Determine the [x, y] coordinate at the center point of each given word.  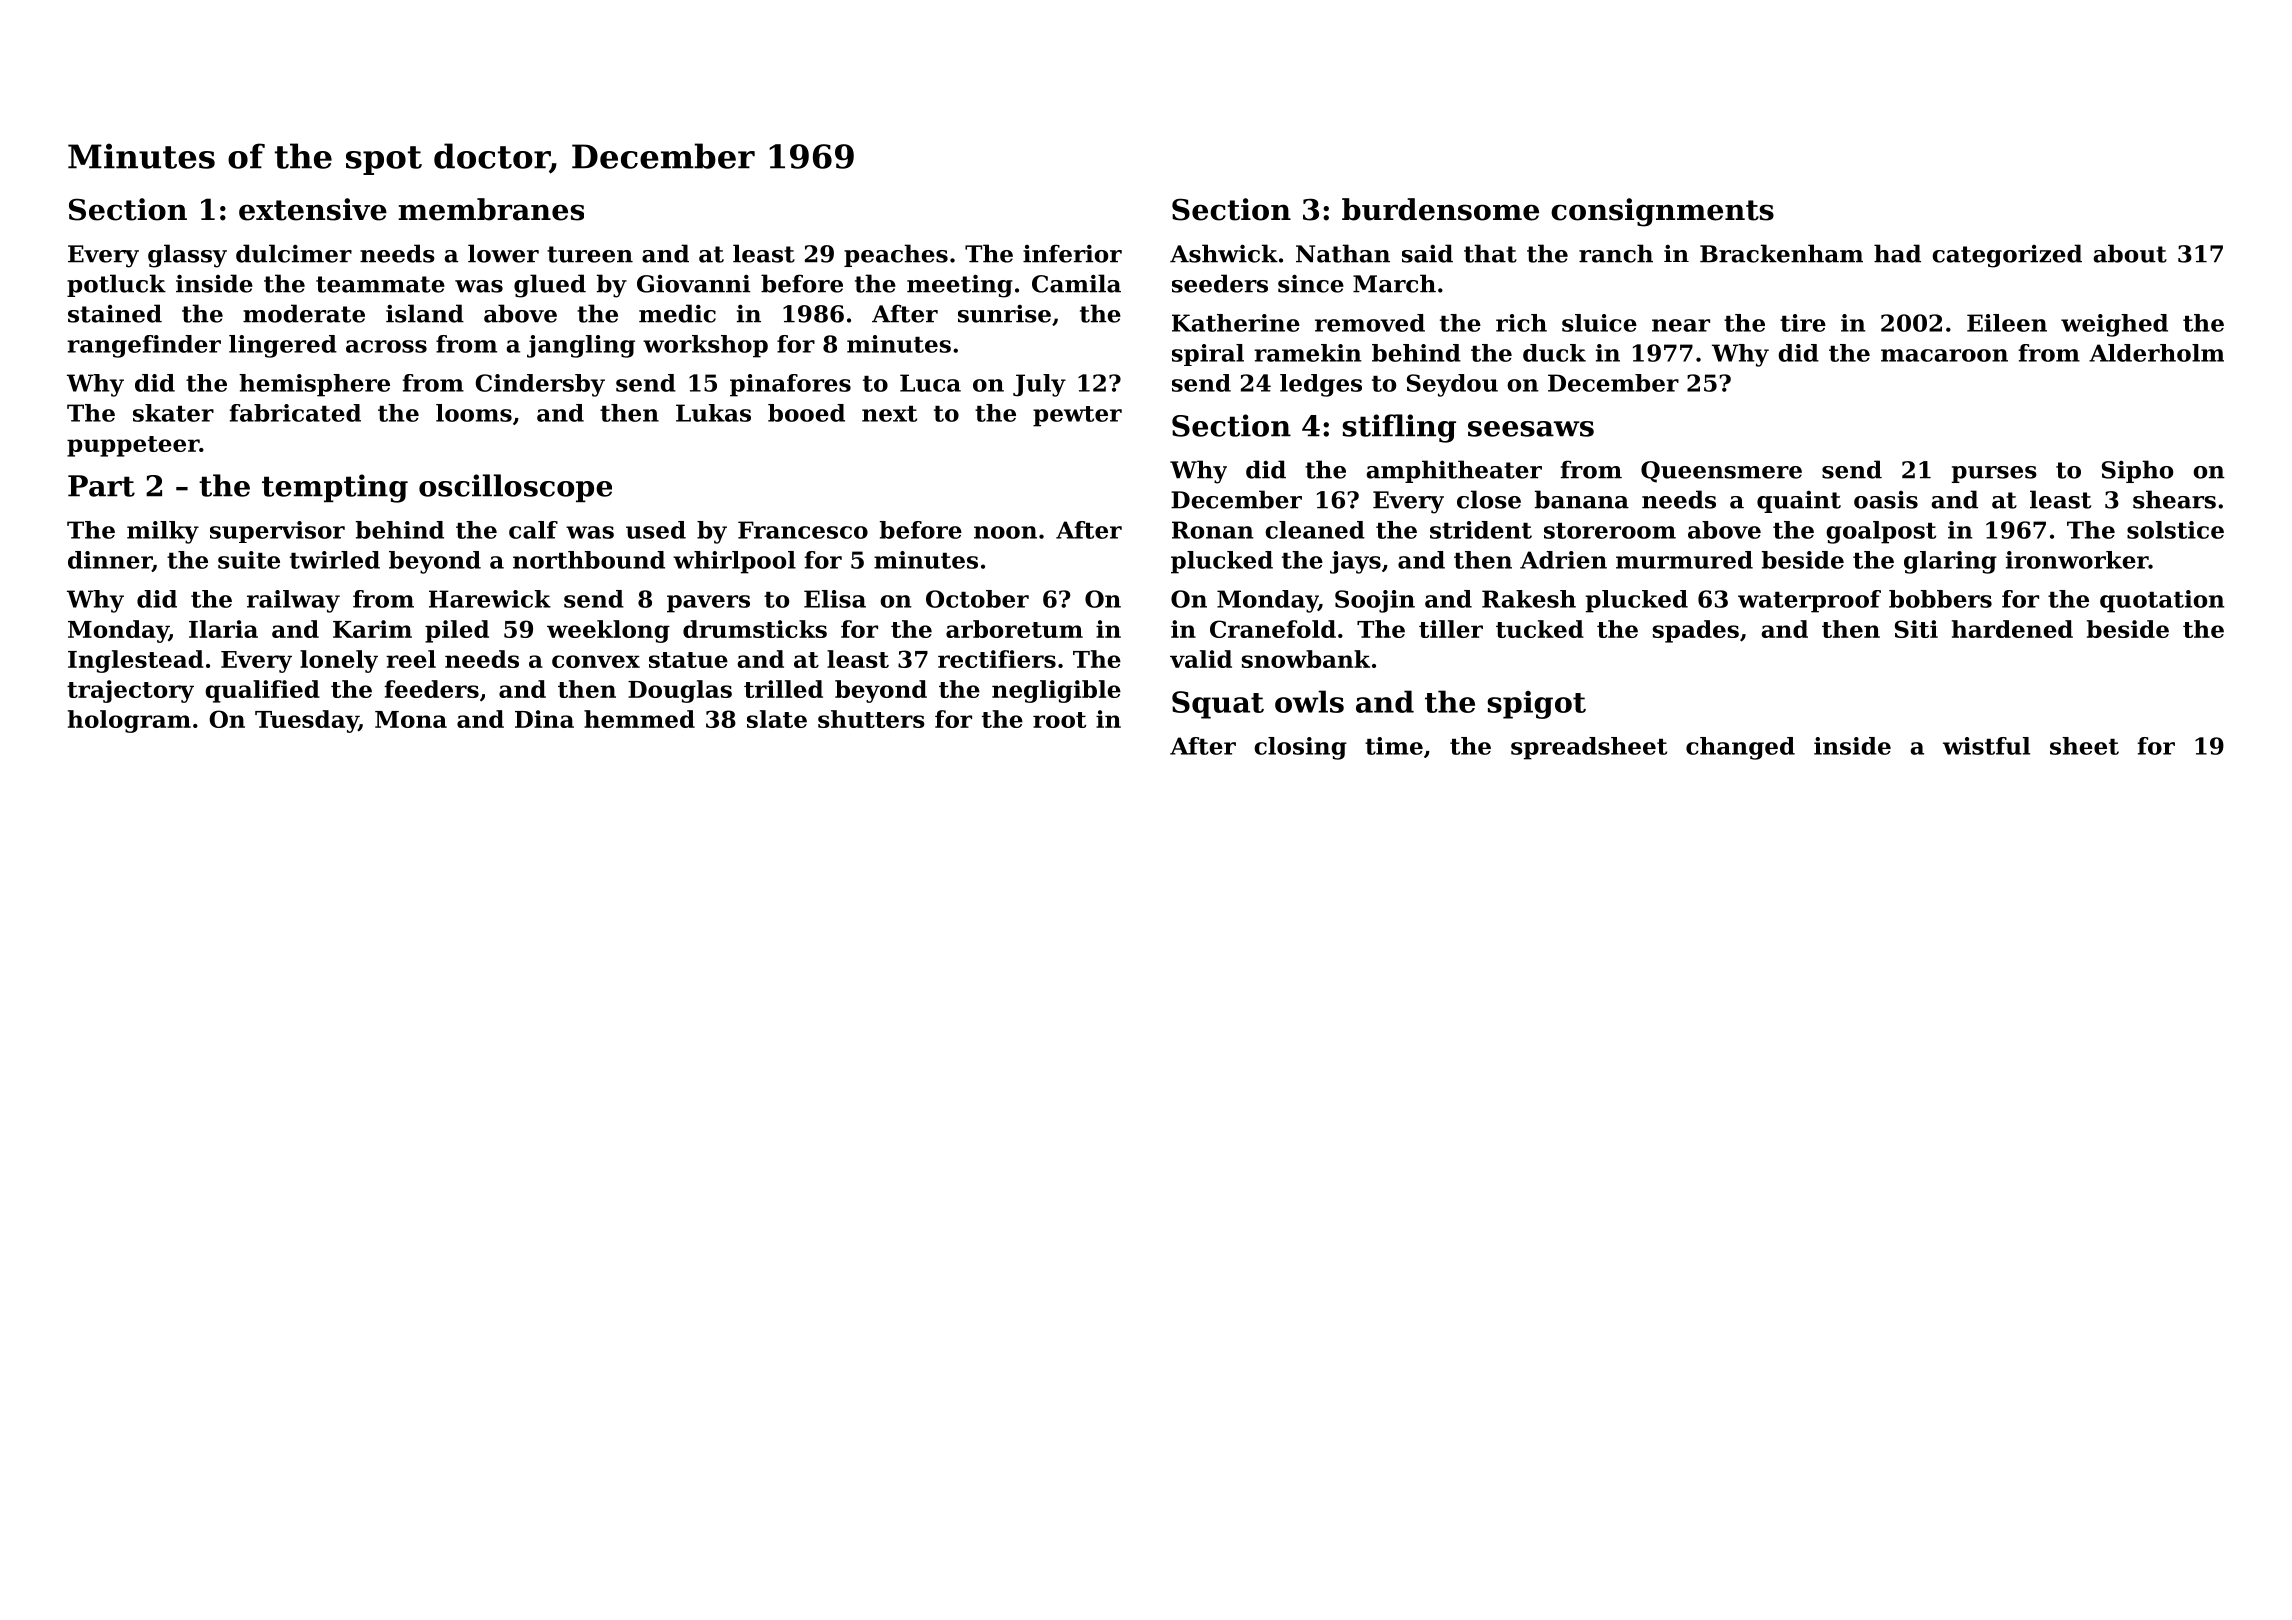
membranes [491, 209]
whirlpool [734, 562]
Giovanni [693, 283]
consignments [1662, 212]
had [1897, 253]
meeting [960, 286]
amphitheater [1454, 471]
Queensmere [1721, 472]
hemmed [639, 719]
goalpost [1881, 532]
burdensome [1440, 209]
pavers [708, 604]
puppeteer [133, 446]
